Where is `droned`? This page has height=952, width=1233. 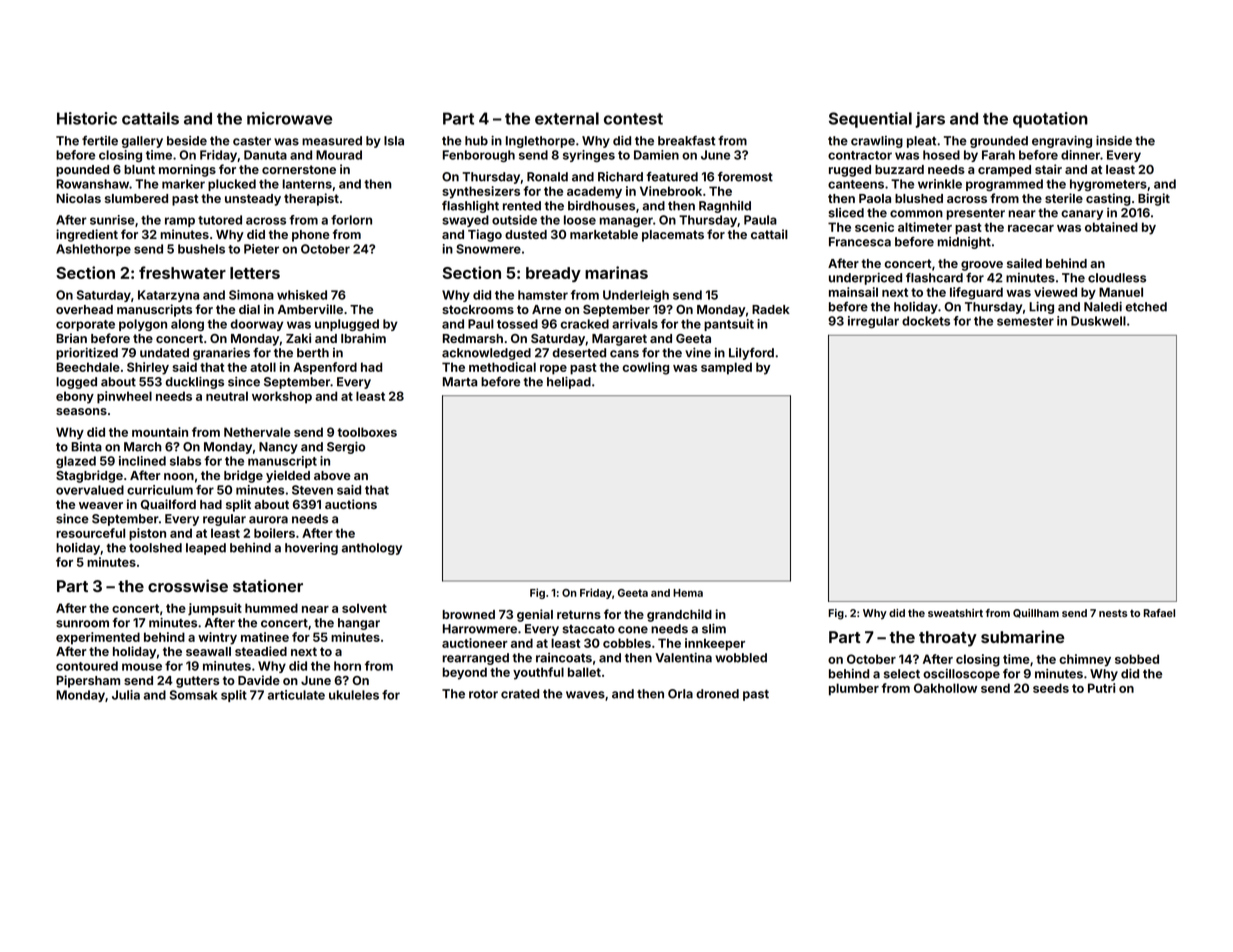
droned is located at coordinates (717, 694).
